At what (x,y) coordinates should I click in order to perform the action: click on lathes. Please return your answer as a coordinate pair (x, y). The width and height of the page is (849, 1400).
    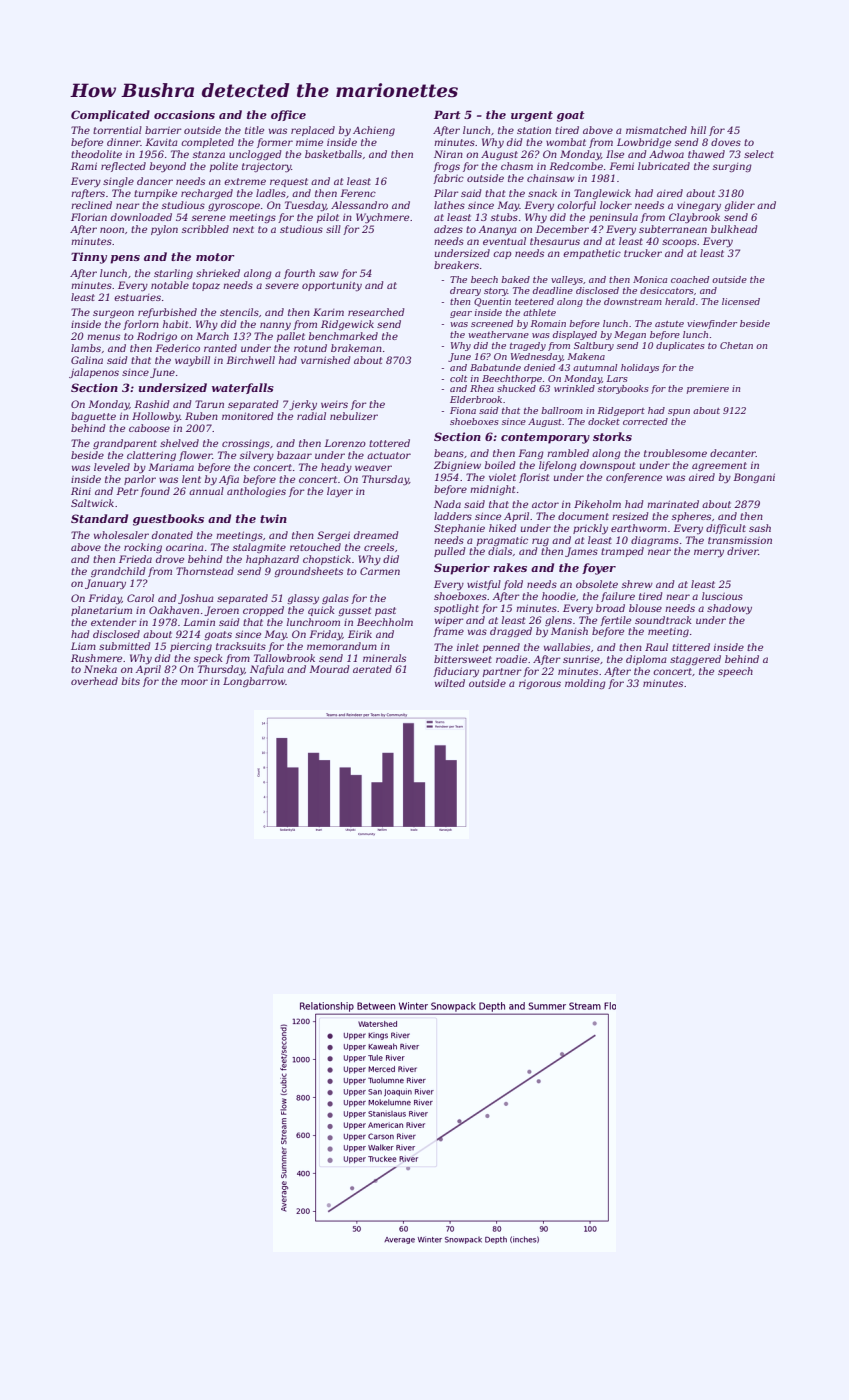
    Looking at the image, I should click on (449, 205).
